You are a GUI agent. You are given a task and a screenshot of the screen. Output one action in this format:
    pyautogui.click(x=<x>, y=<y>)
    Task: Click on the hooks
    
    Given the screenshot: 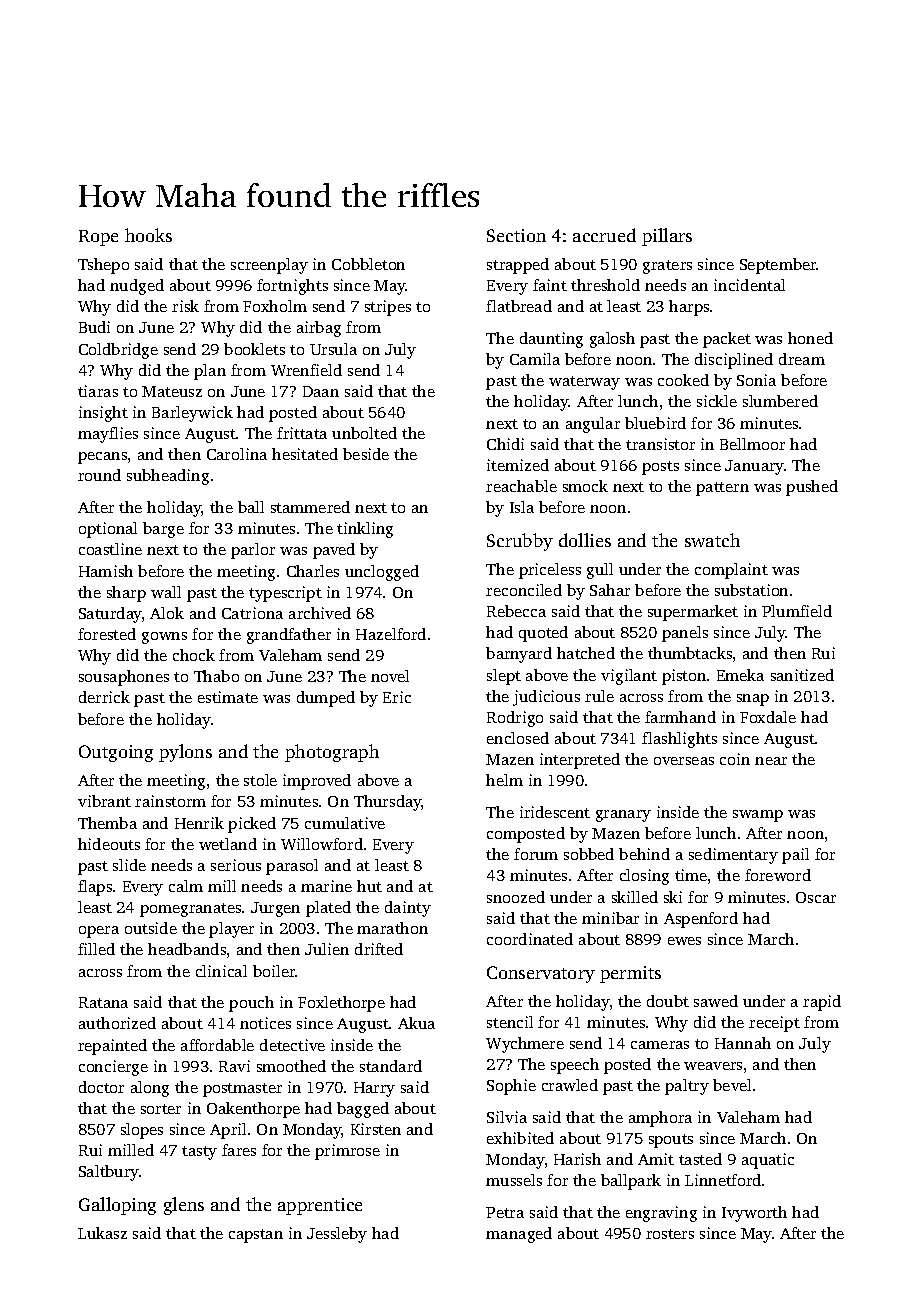 What is the action you would take?
    pyautogui.click(x=148, y=235)
